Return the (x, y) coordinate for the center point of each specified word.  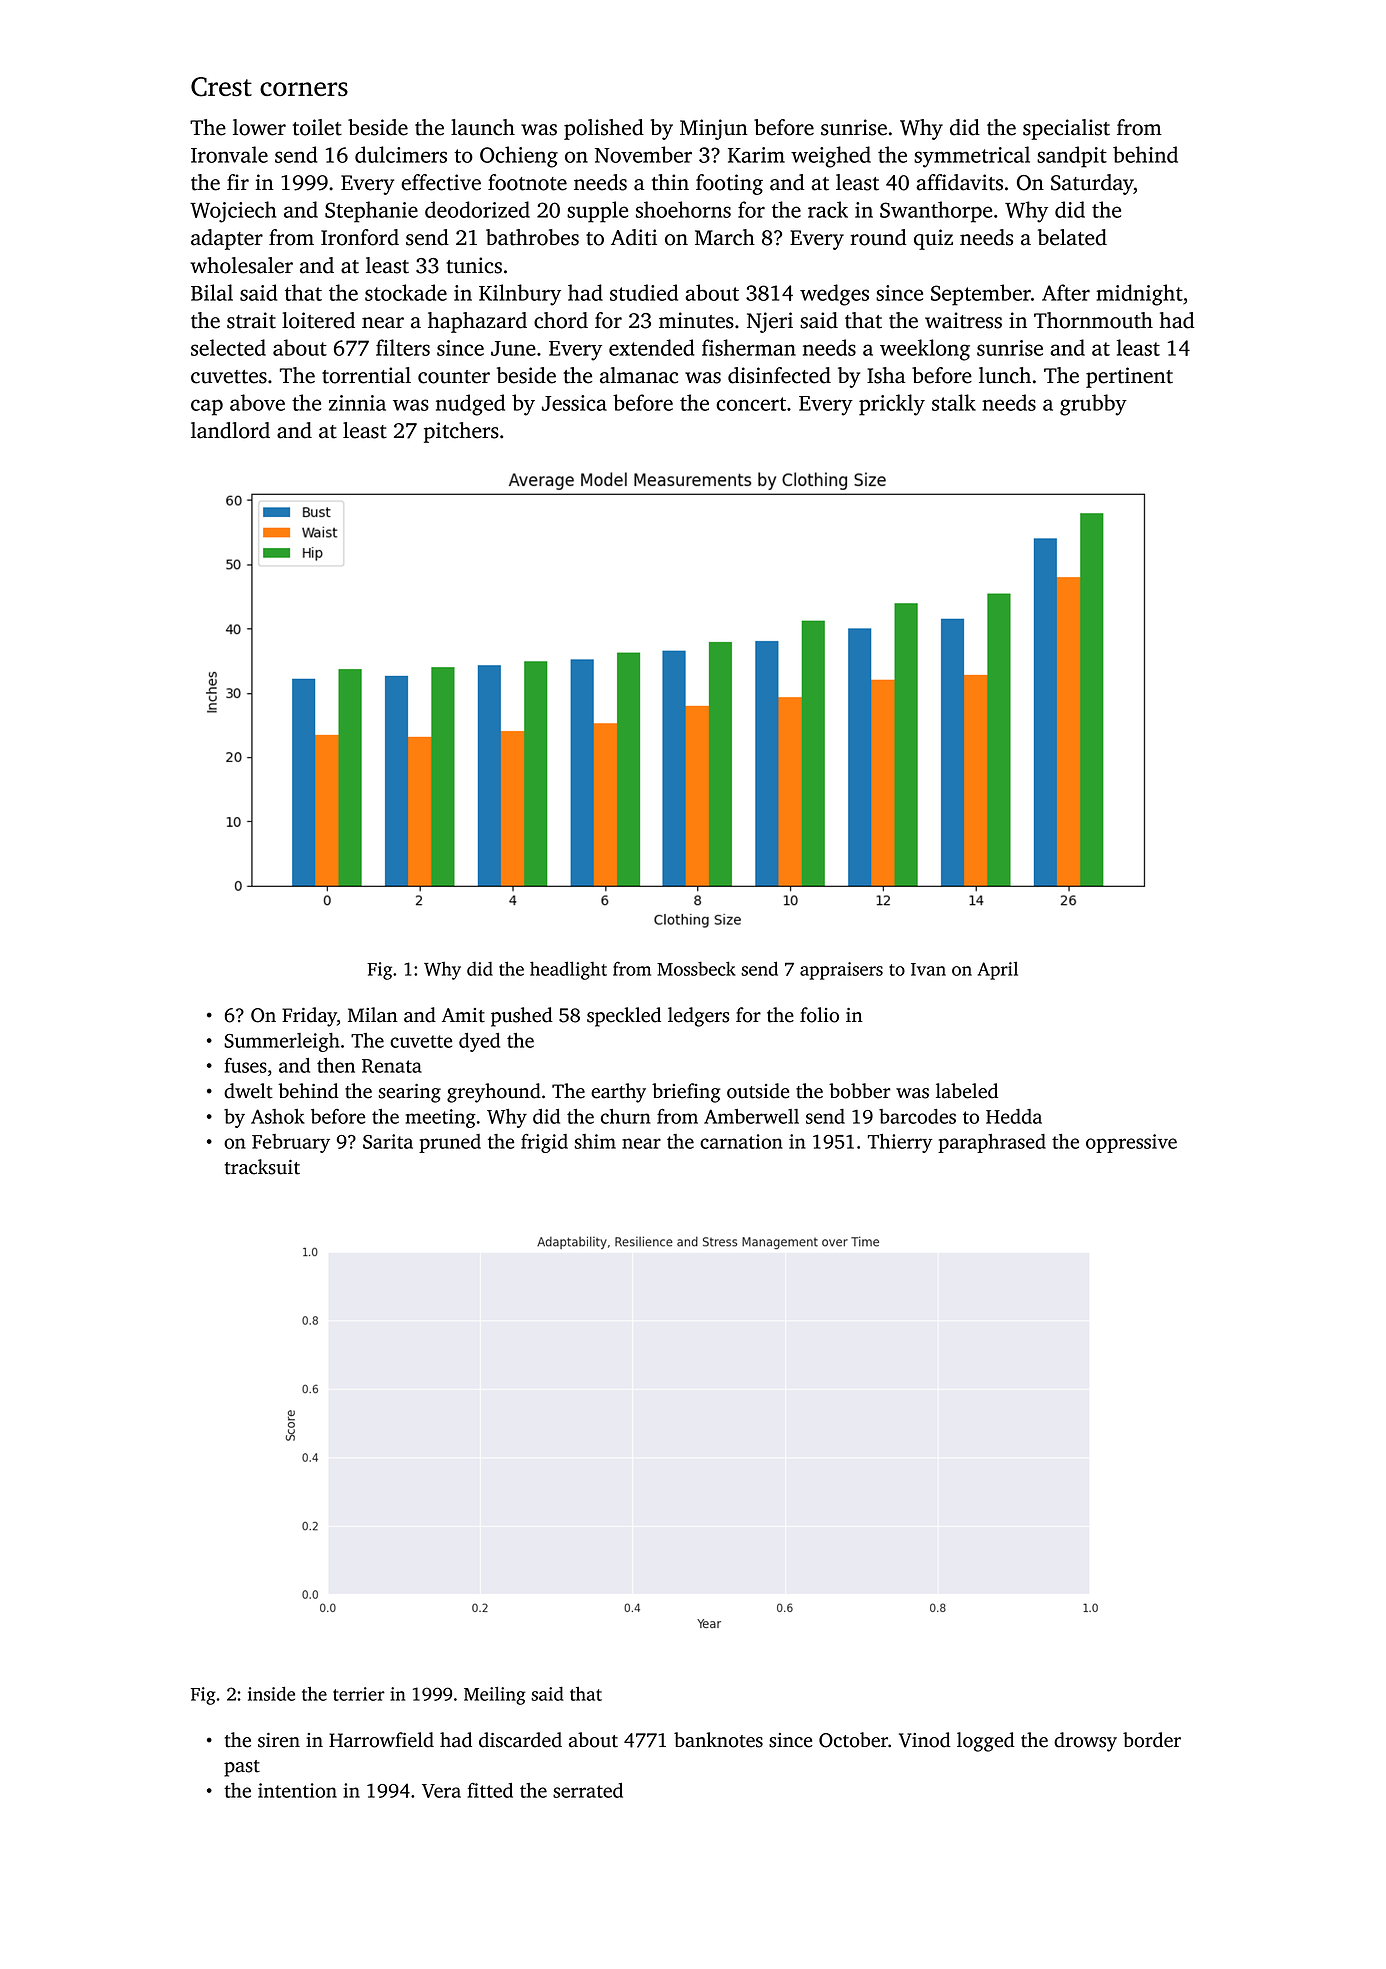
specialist (1066, 129)
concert (751, 404)
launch (483, 127)
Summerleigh (282, 1042)
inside (271, 1693)
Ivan (928, 969)
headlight (568, 970)
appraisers (841, 971)
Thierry (900, 1143)
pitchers (461, 432)
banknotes (718, 1740)
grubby (1093, 405)
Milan (373, 1015)
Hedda (1014, 1116)
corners (304, 89)
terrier (359, 1694)
